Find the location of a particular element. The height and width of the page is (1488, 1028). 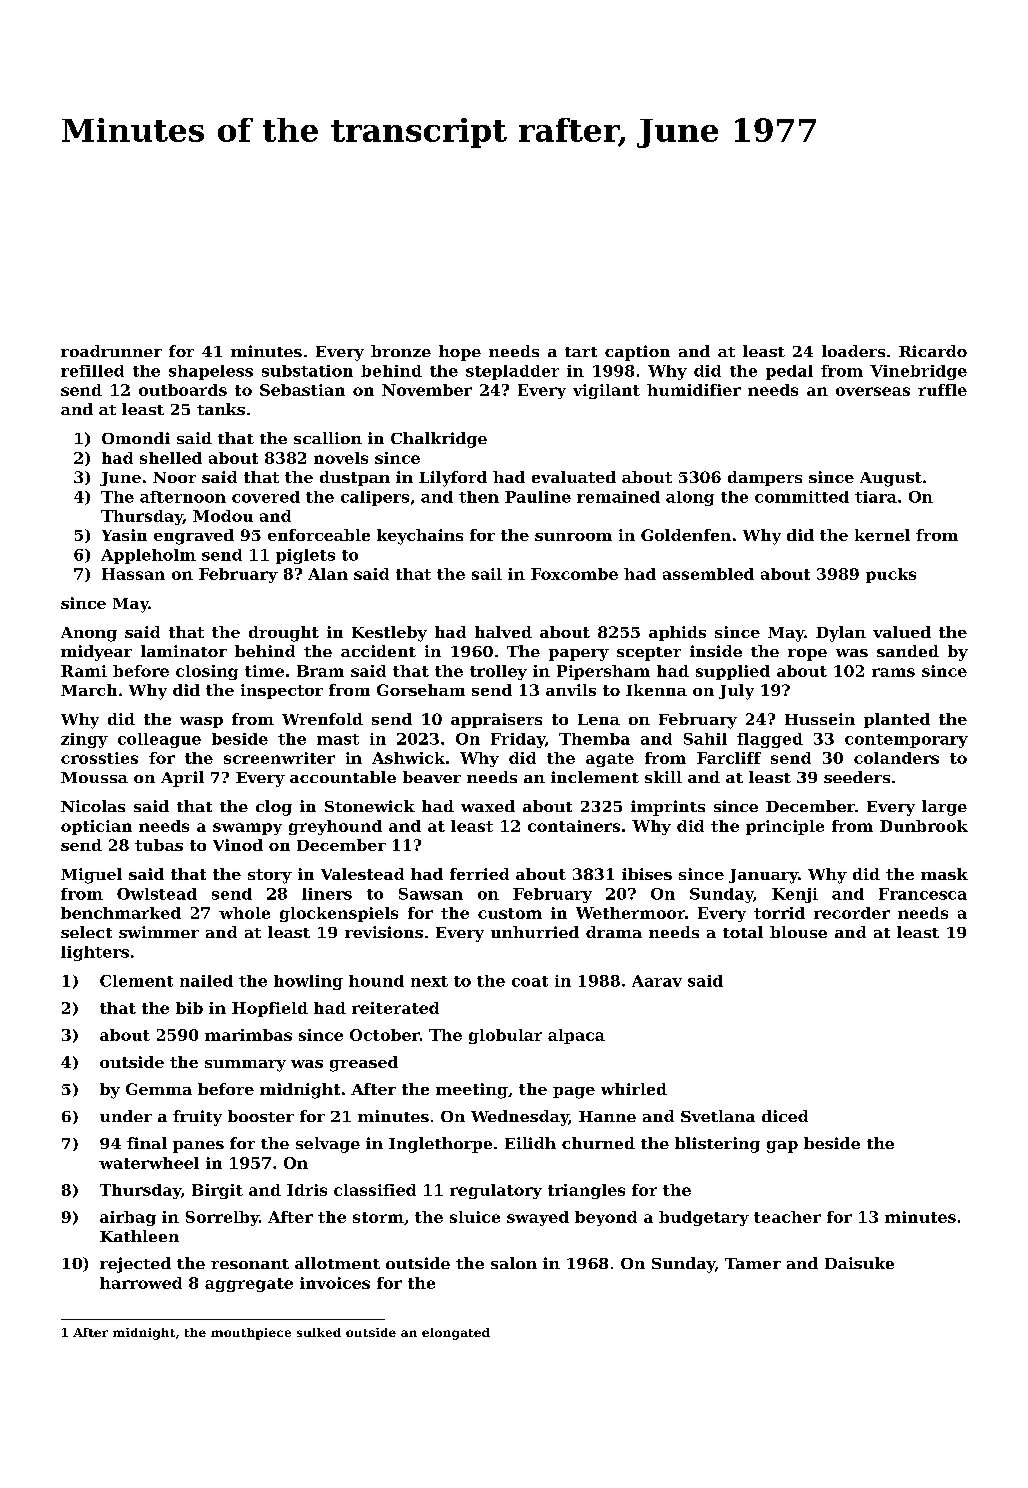

select is located at coordinates (86, 932).
